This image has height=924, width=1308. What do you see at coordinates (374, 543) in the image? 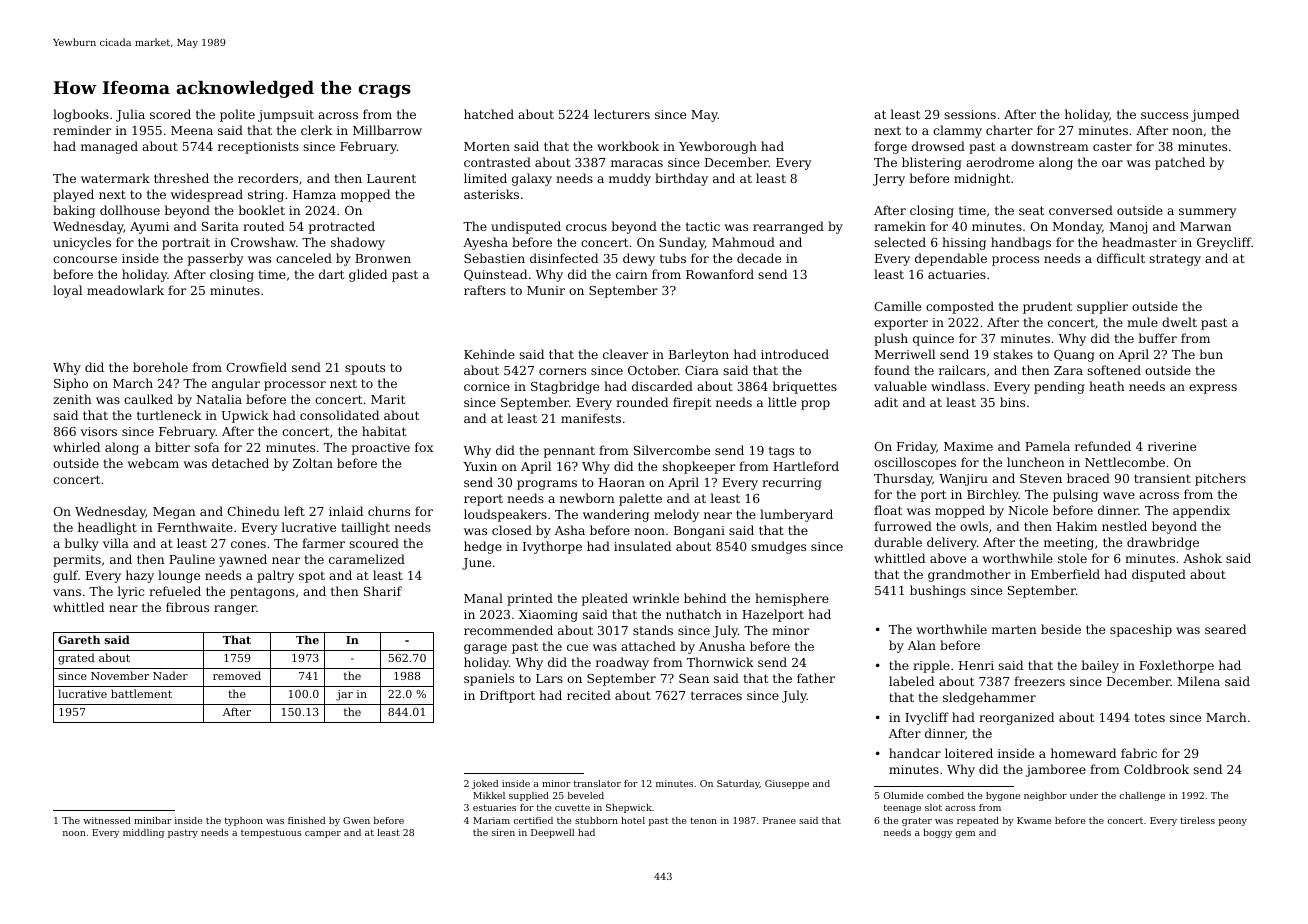
I see `scoured` at bounding box center [374, 543].
